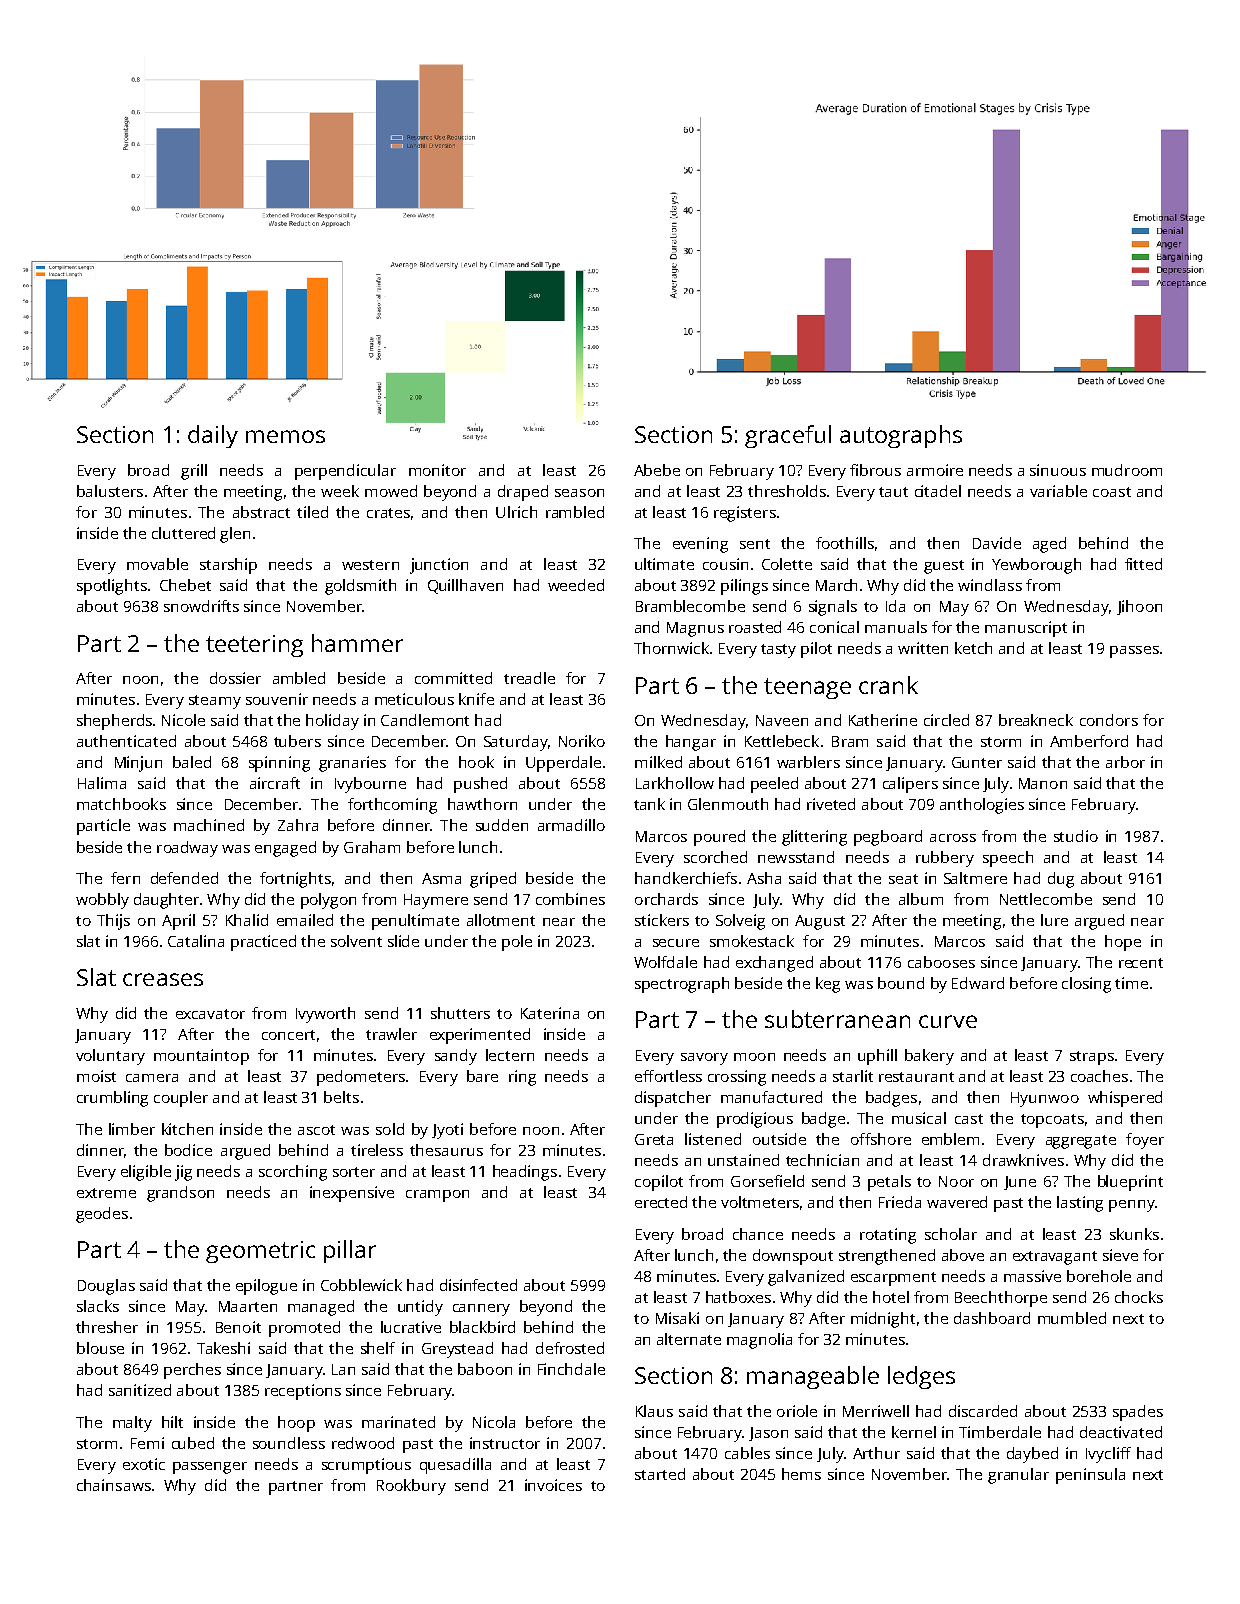  What do you see at coordinates (582, 741) in the image?
I see `Noriko` at bounding box center [582, 741].
